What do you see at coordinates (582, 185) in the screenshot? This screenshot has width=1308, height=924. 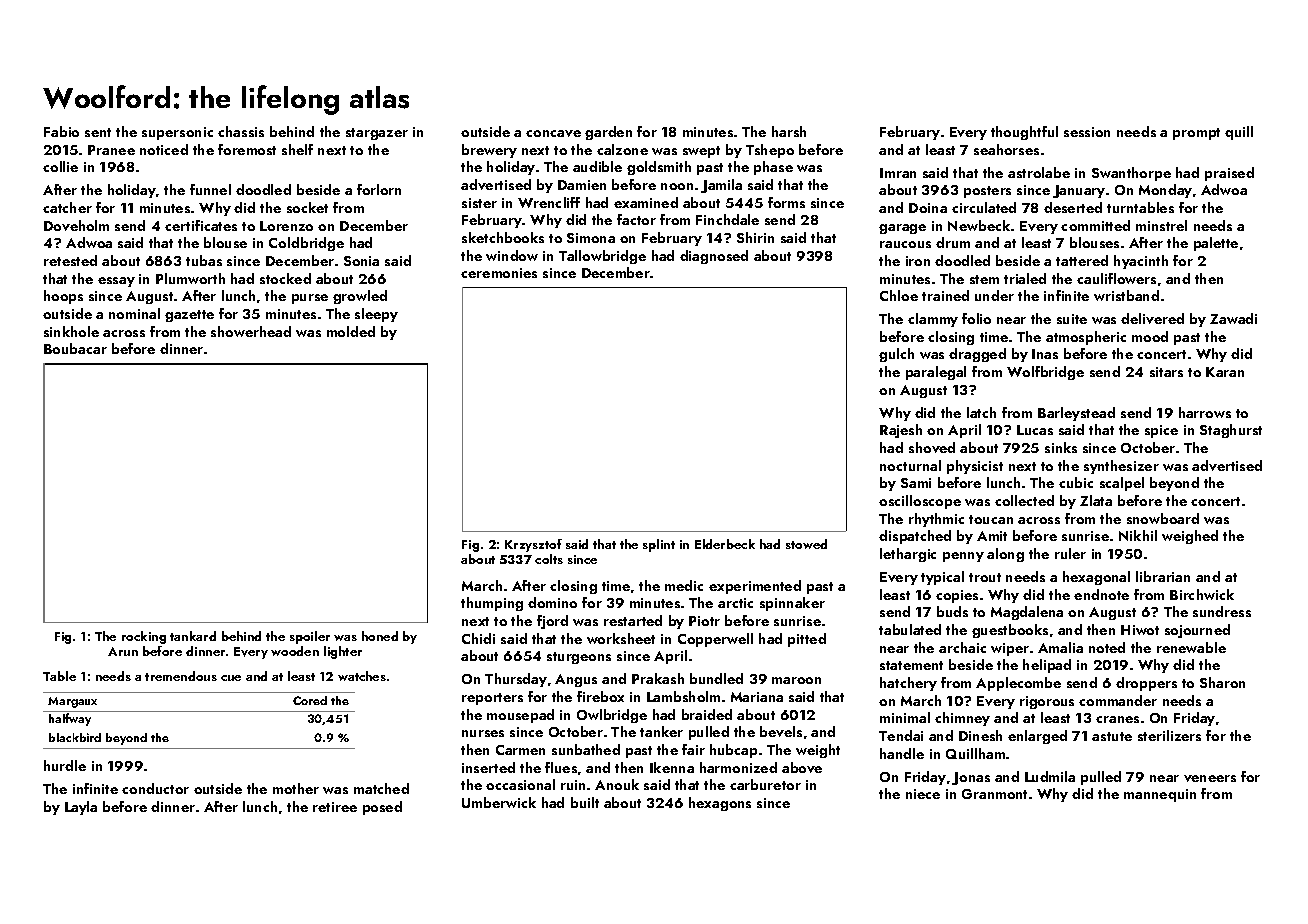 I see `Damien` at bounding box center [582, 185].
